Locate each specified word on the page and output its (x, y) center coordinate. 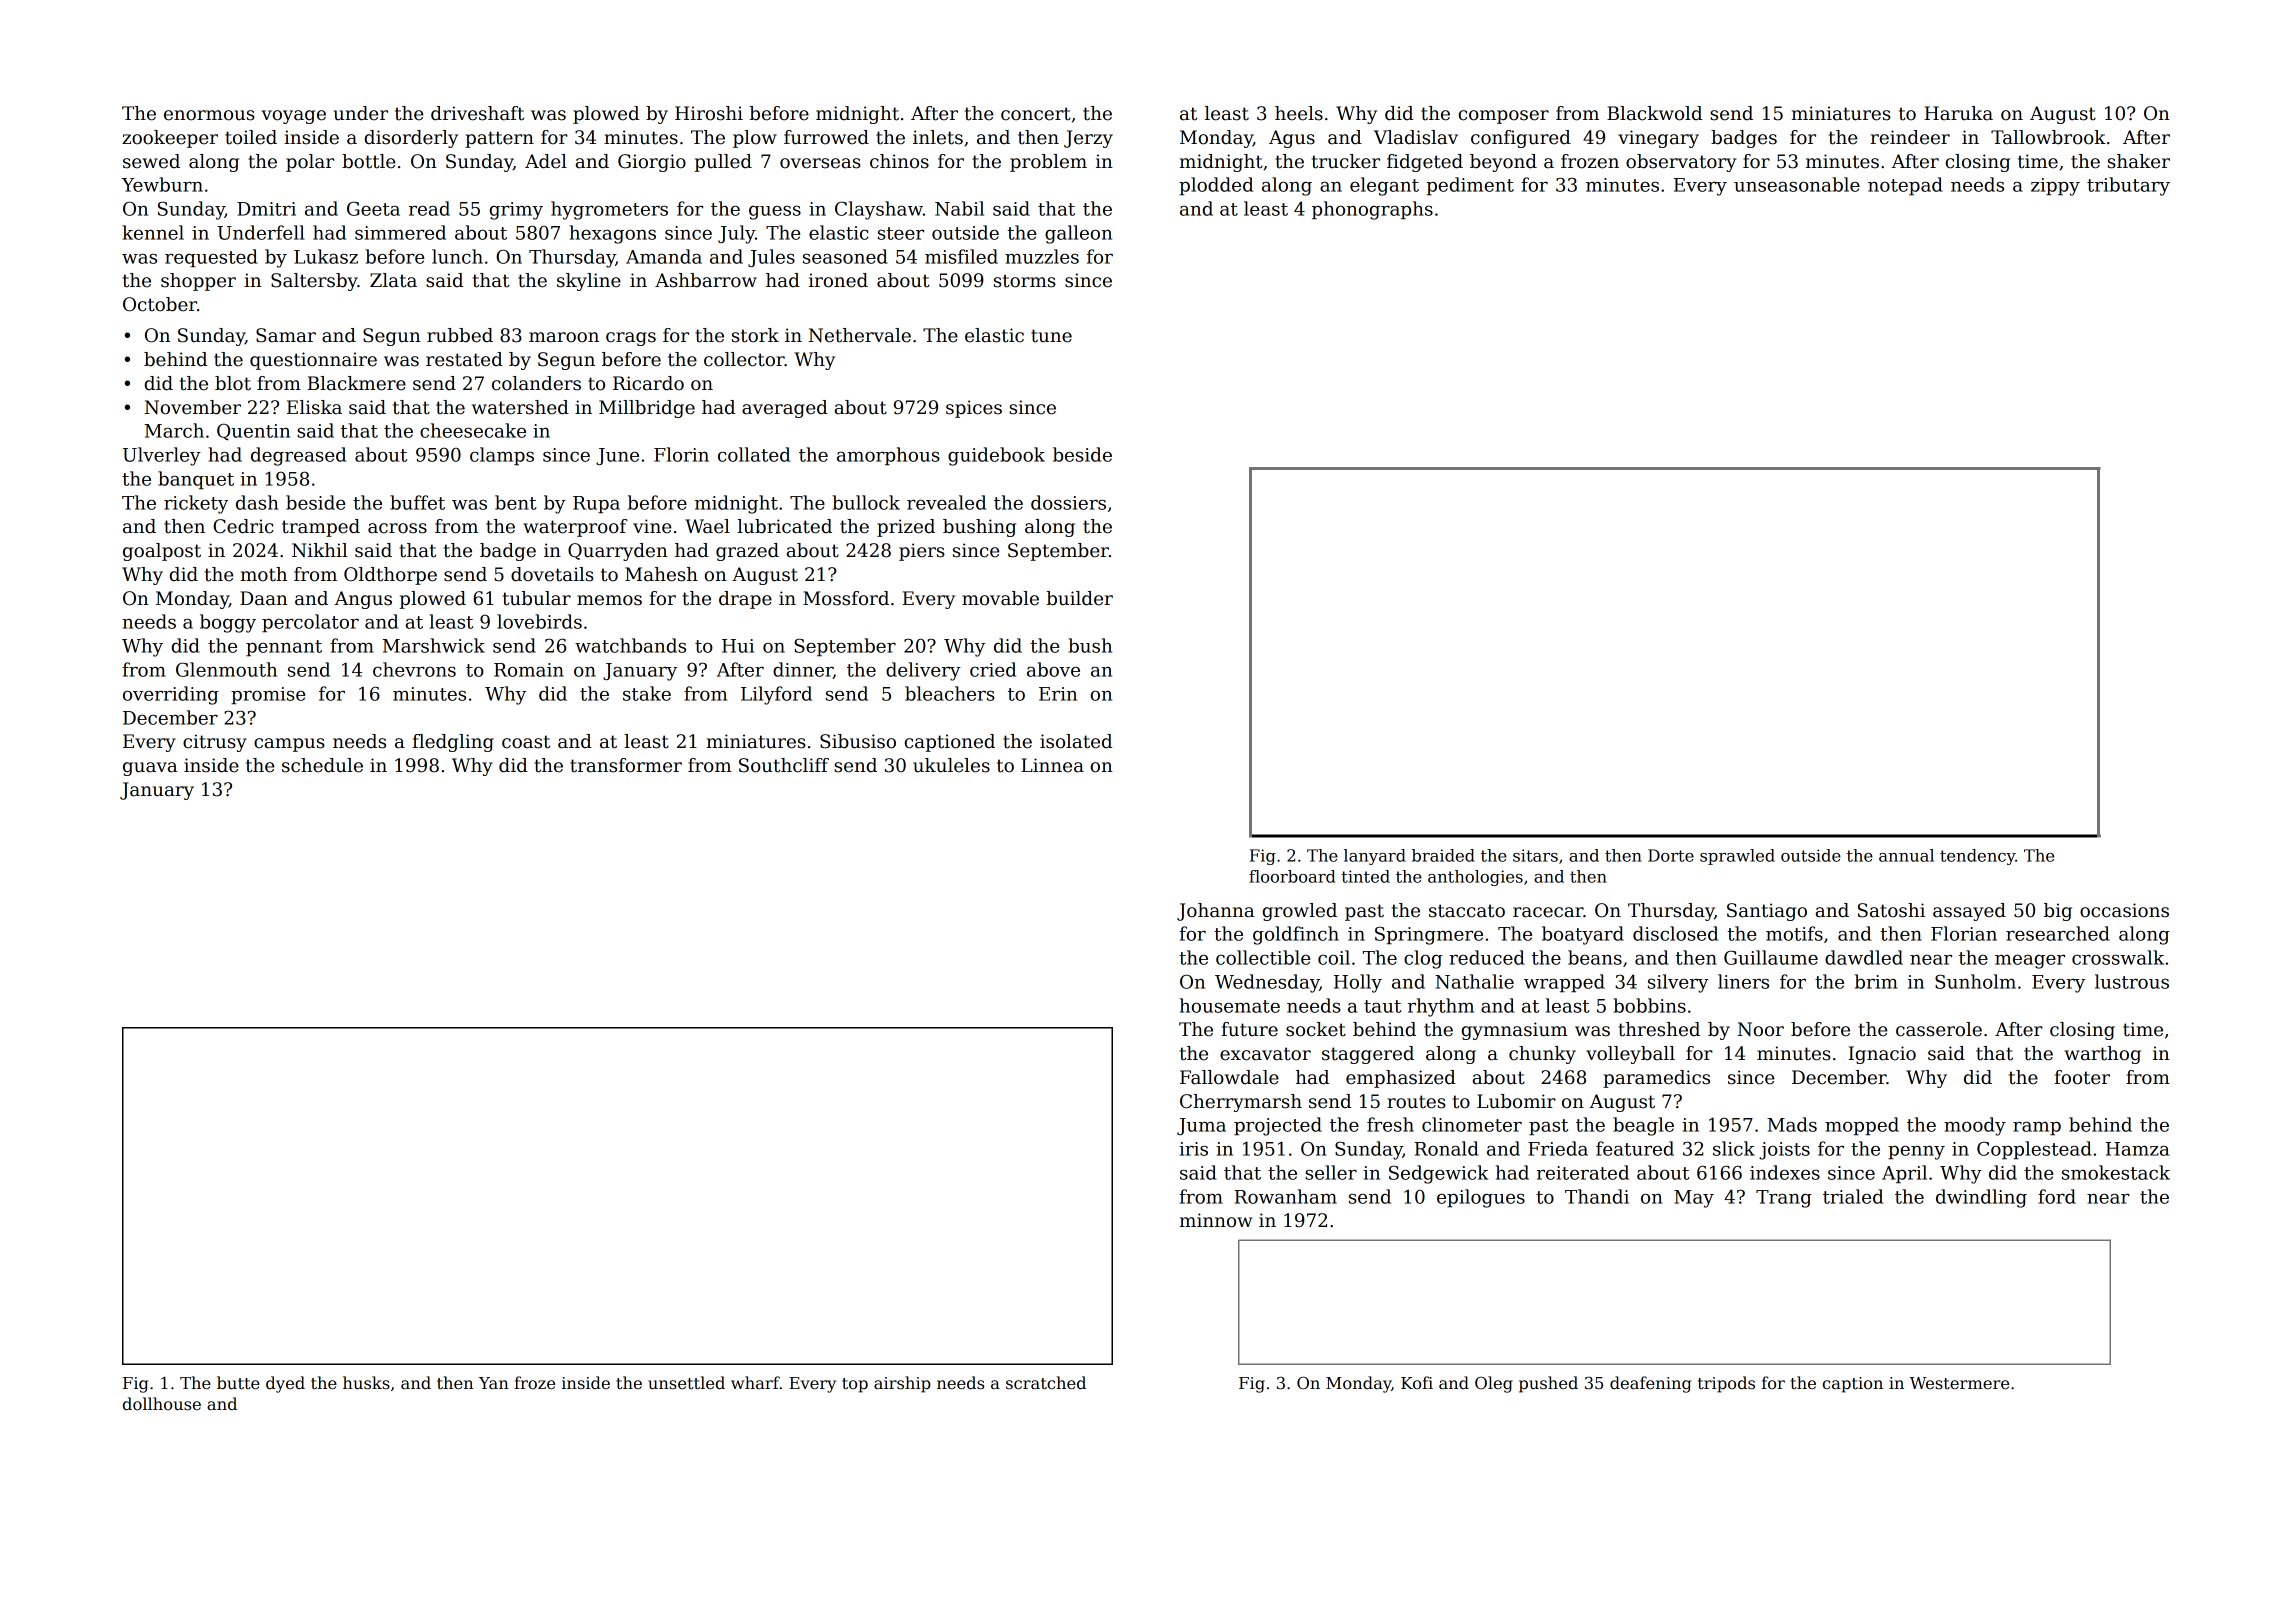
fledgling (453, 743)
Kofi (1417, 1382)
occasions (2124, 910)
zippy (2055, 187)
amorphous (888, 456)
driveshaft (477, 113)
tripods (1726, 1384)
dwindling (1981, 1198)
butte (238, 1383)
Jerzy (1088, 139)
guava (150, 769)
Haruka (1958, 113)
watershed (520, 407)
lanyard (1375, 857)
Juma (1201, 1126)
